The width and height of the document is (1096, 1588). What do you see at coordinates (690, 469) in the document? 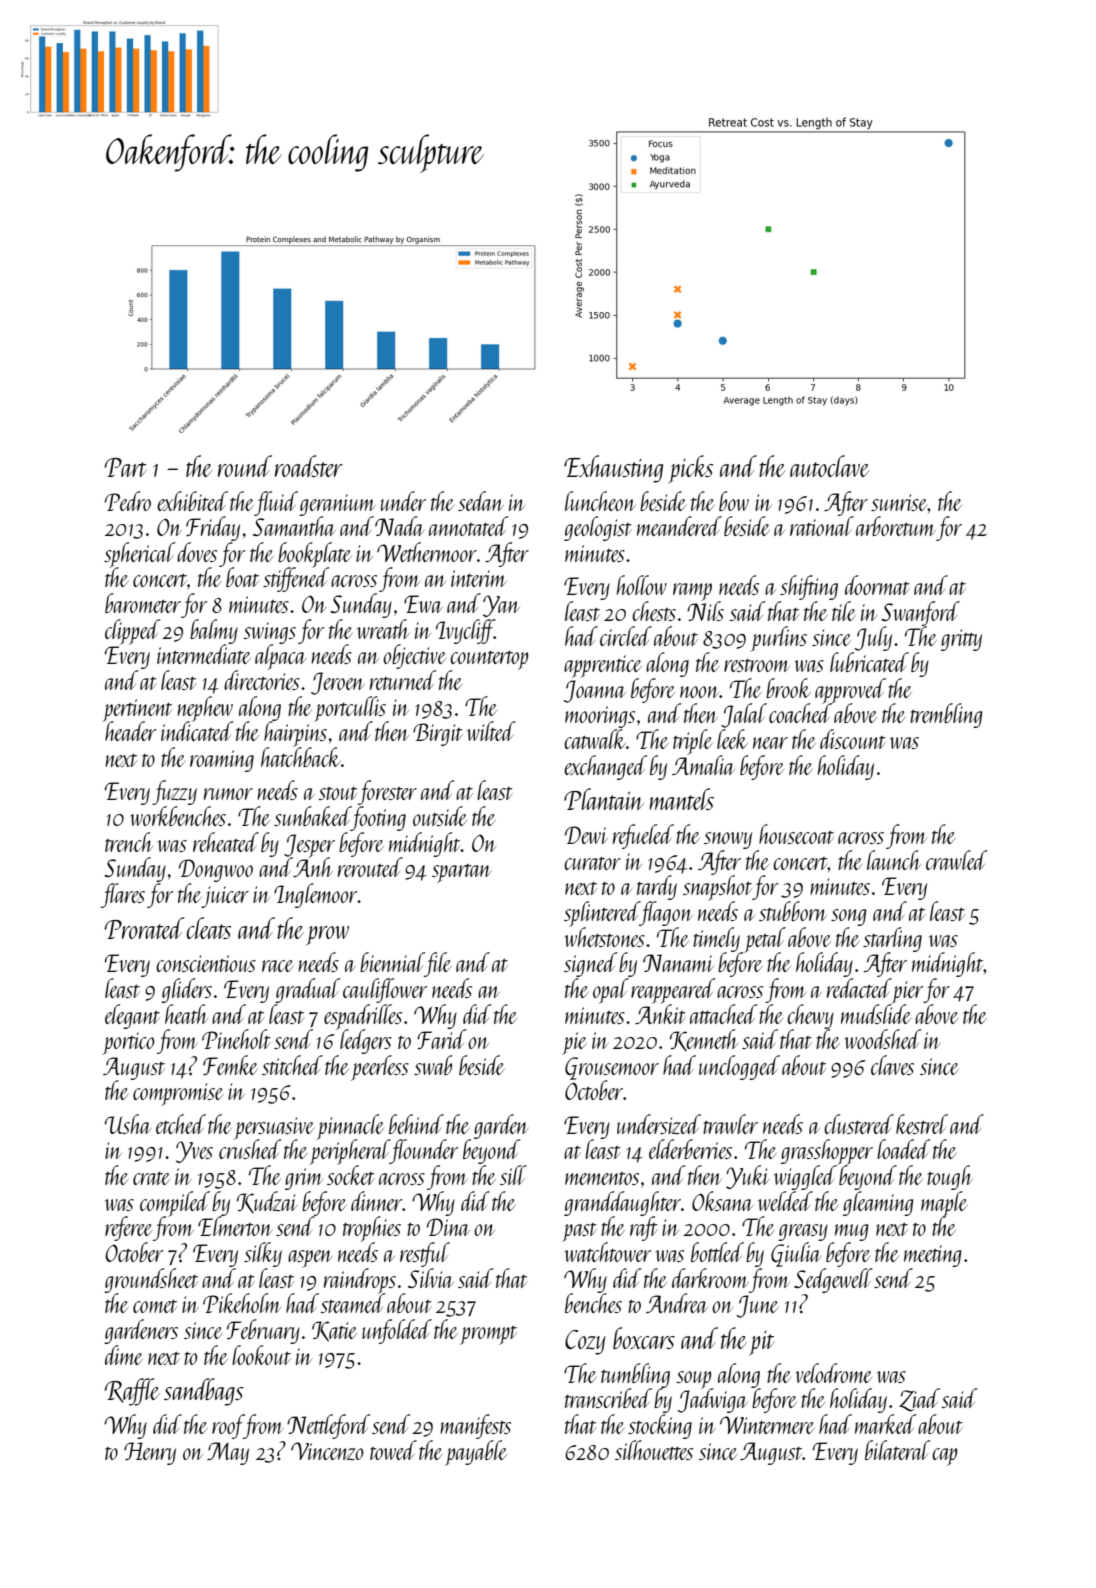
I see `picks` at bounding box center [690, 469].
